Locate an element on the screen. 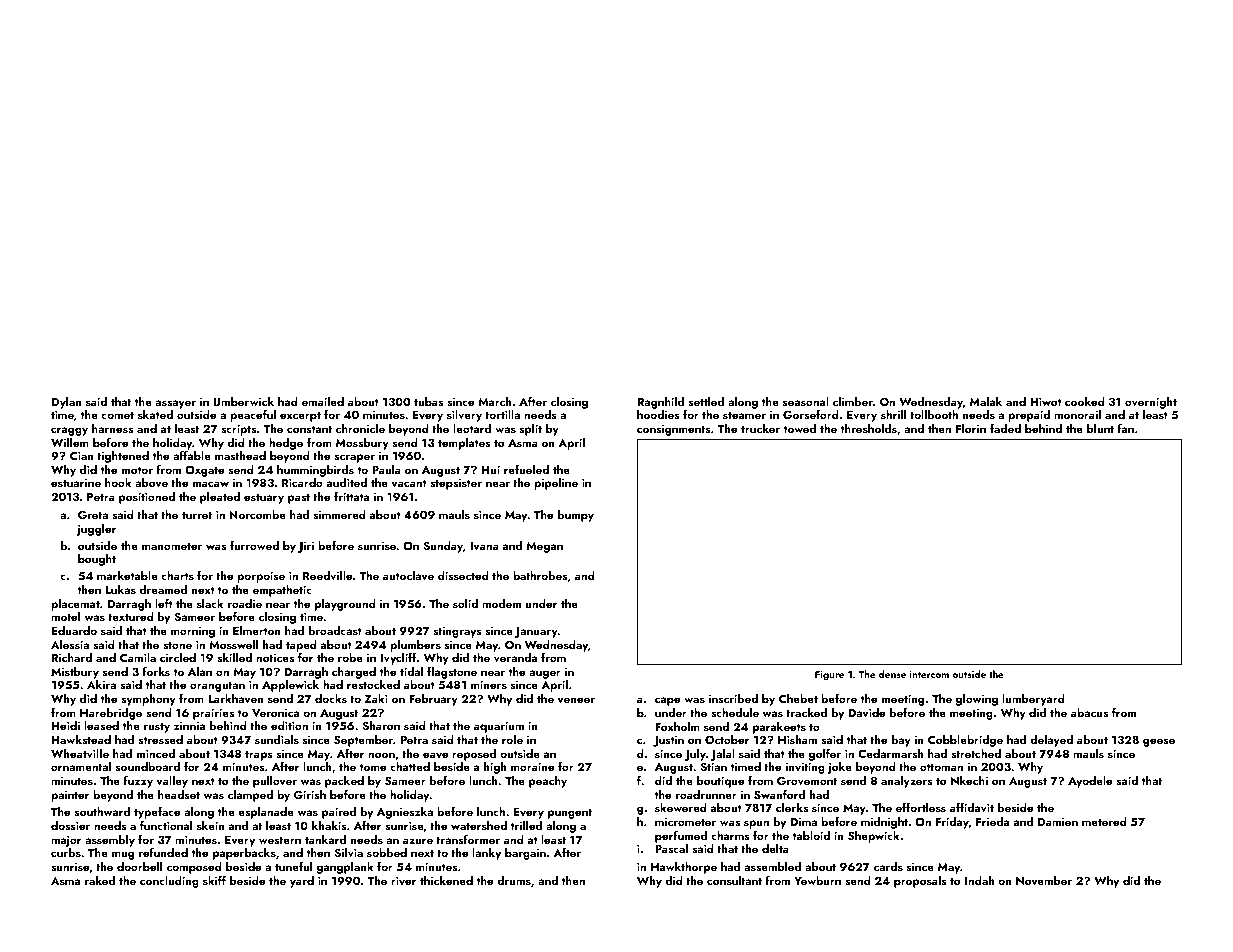  fan is located at coordinates (1125, 428).
